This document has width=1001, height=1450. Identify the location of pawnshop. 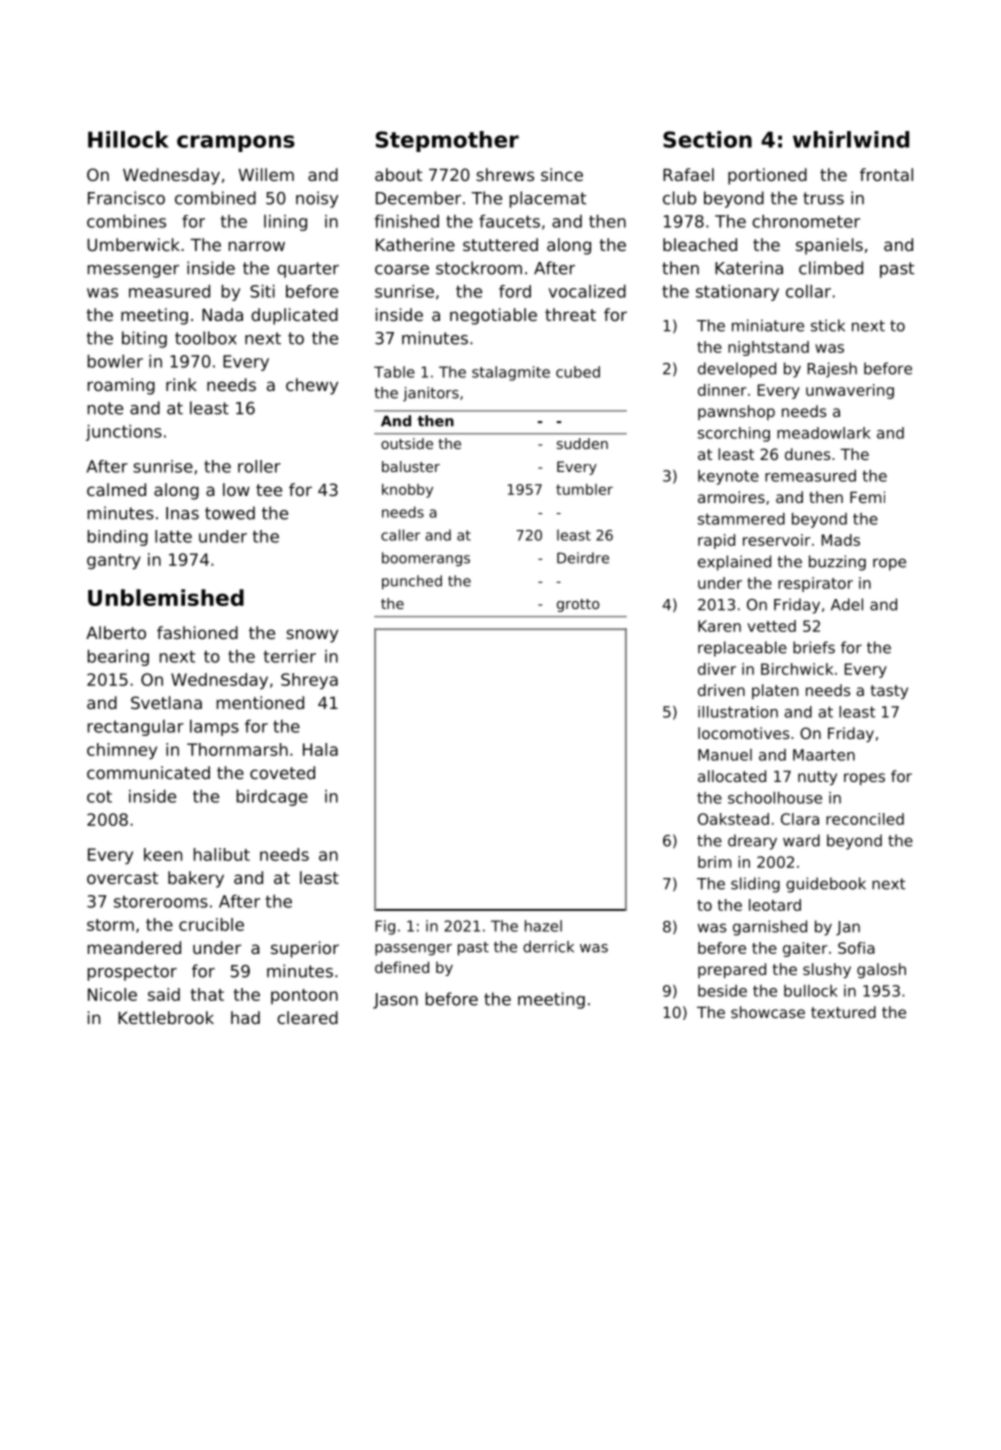
(736, 412).
